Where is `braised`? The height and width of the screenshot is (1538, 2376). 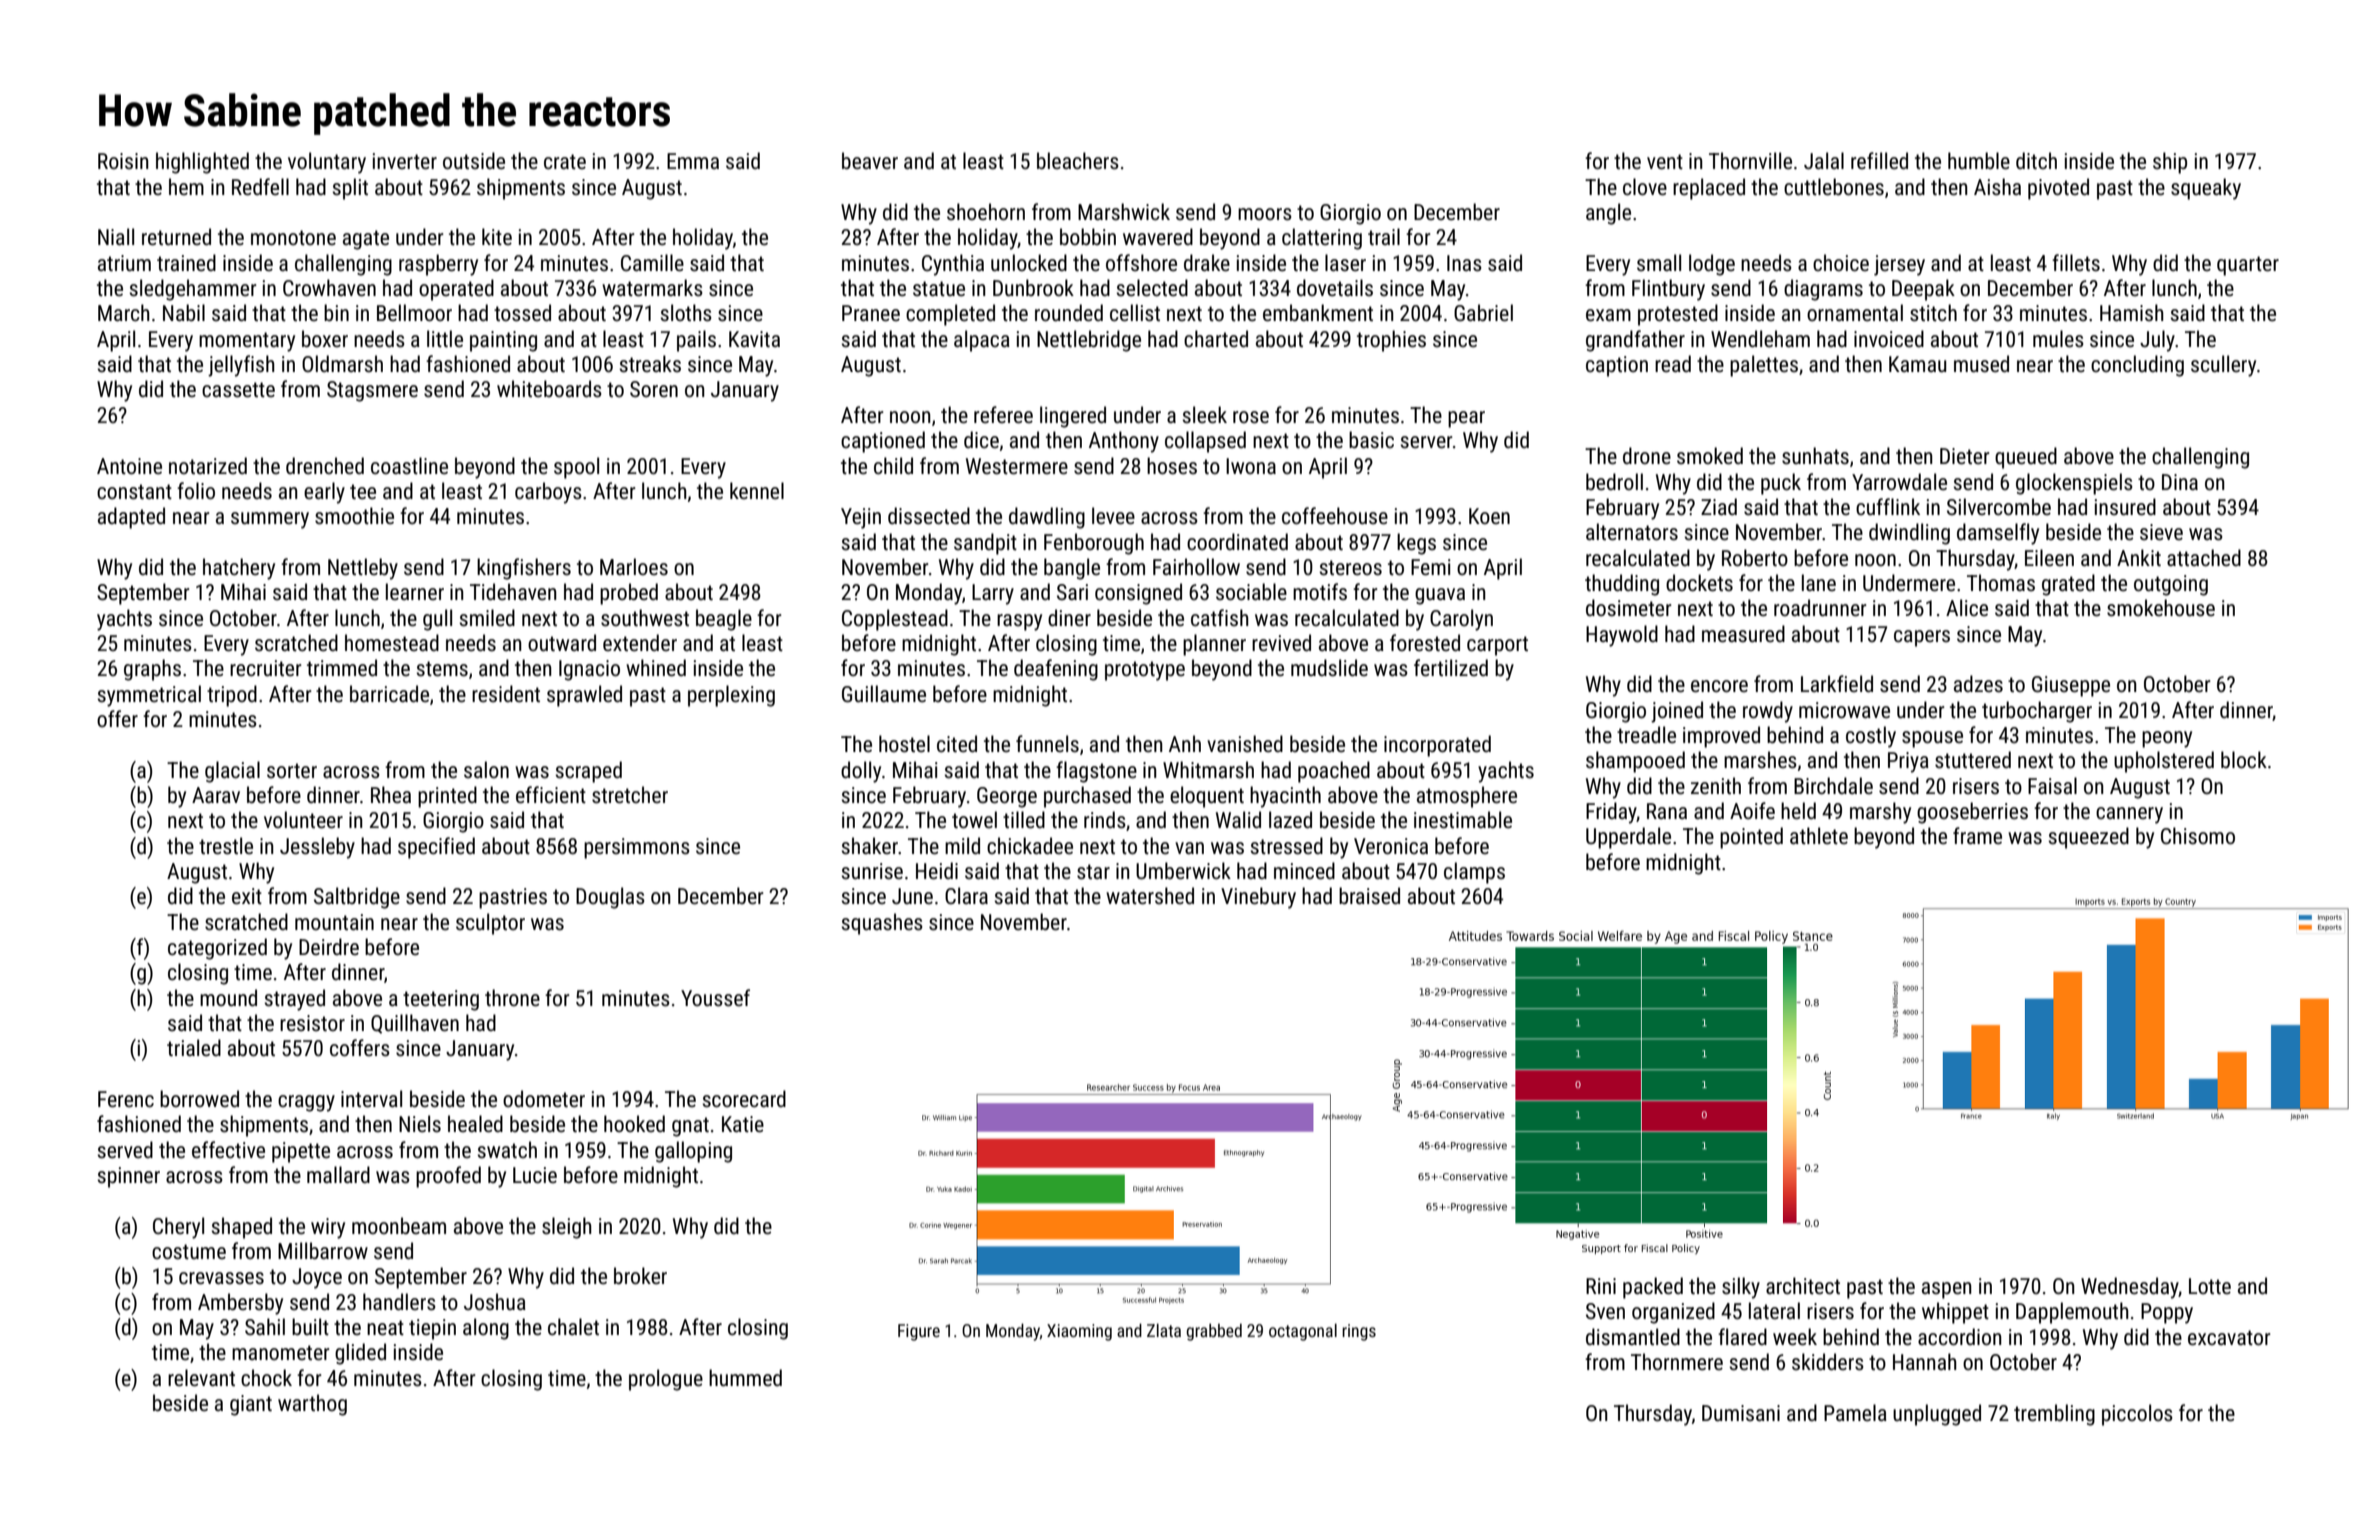
braised is located at coordinates (1369, 896).
